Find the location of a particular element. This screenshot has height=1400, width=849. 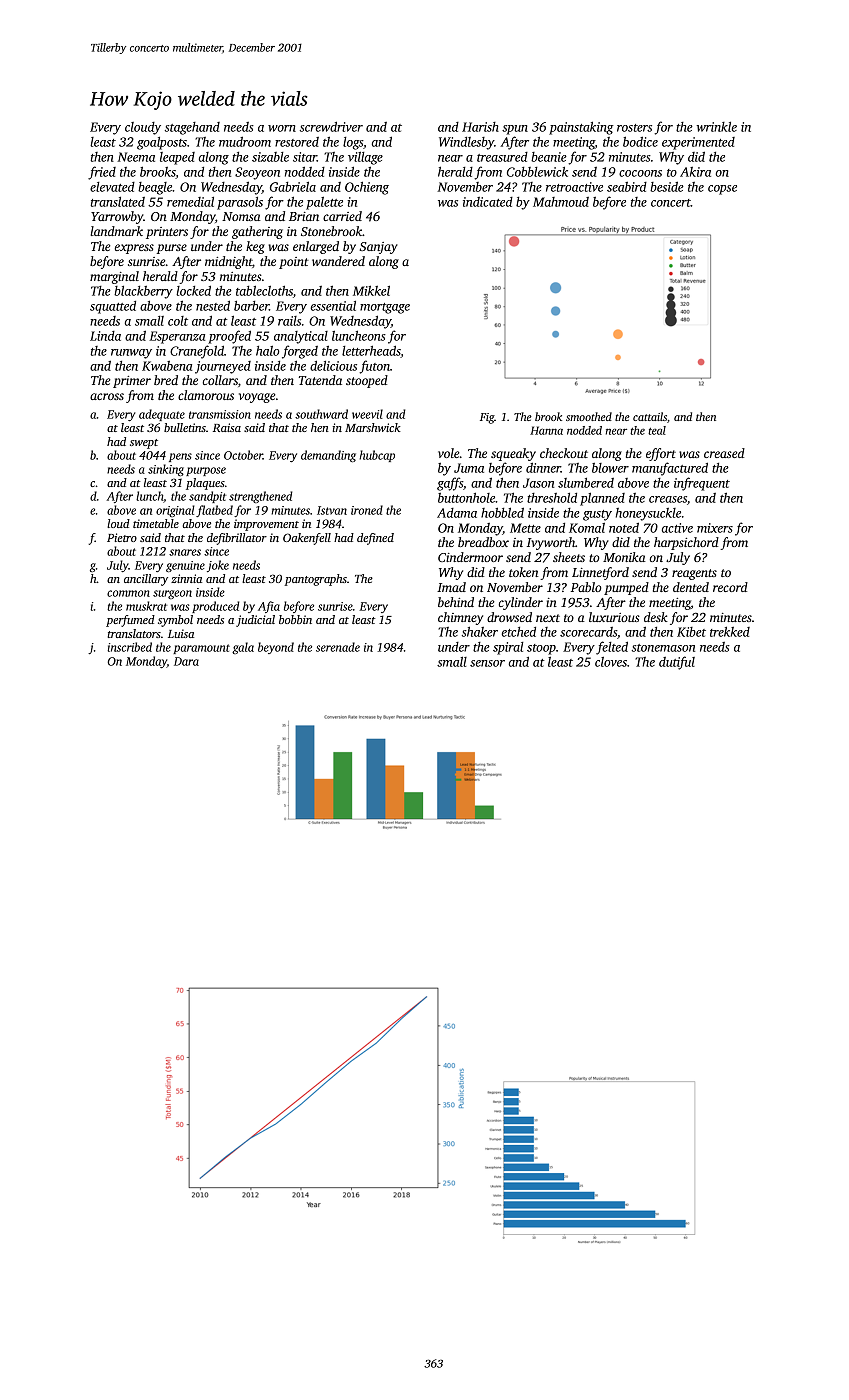

perfumed is located at coordinates (130, 621).
